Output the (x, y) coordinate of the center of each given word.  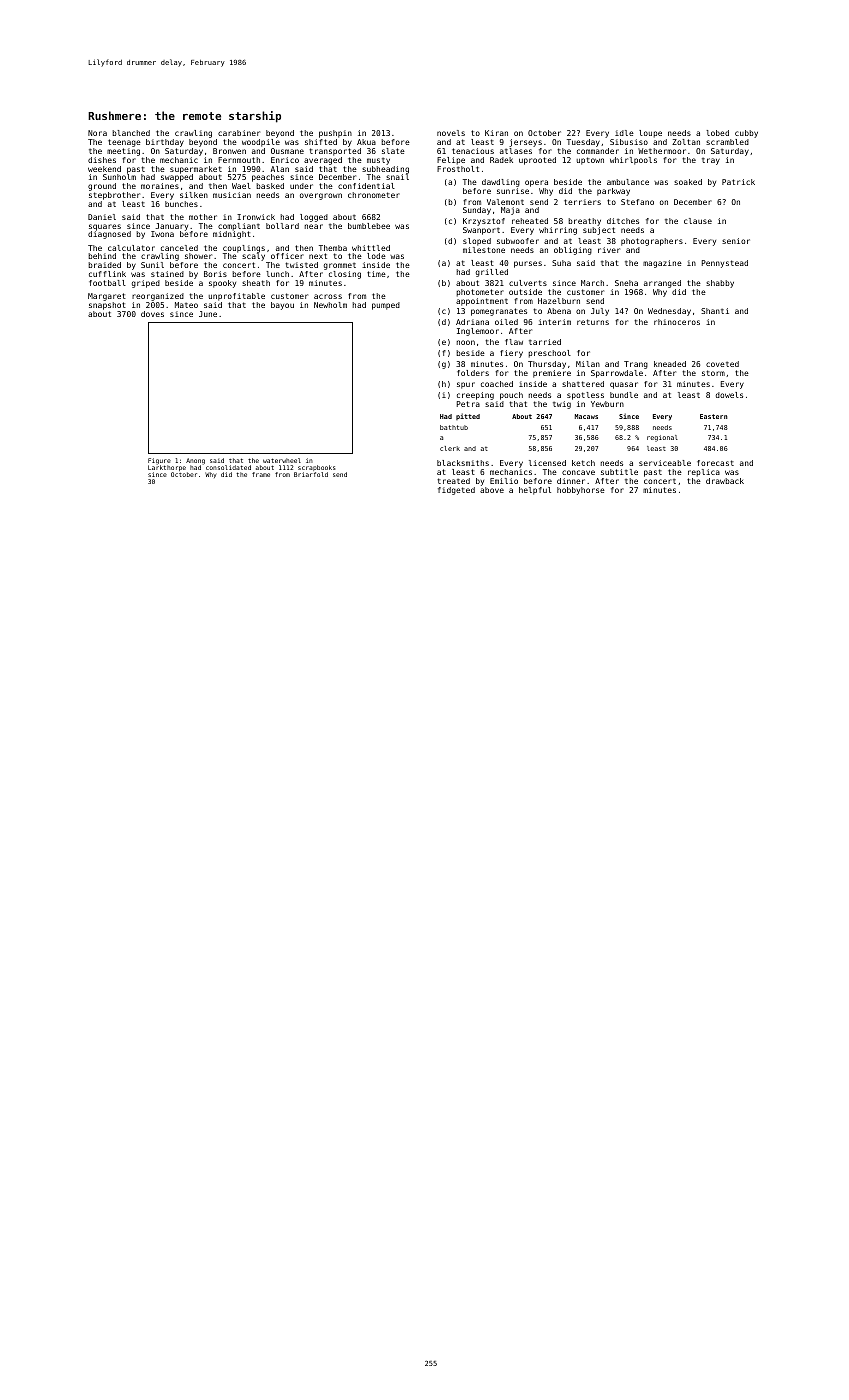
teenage (124, 143)
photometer (480, 293)
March (592, 283)
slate (393, 151)
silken (194, 195)
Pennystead (725, 264)
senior (736, 241)
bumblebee (369, 226)
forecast (715, 463)
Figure (159, 462)
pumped (386, 306)
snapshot (107, 306)
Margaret (107, 297)
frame (261, 474)
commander (598, 151)
